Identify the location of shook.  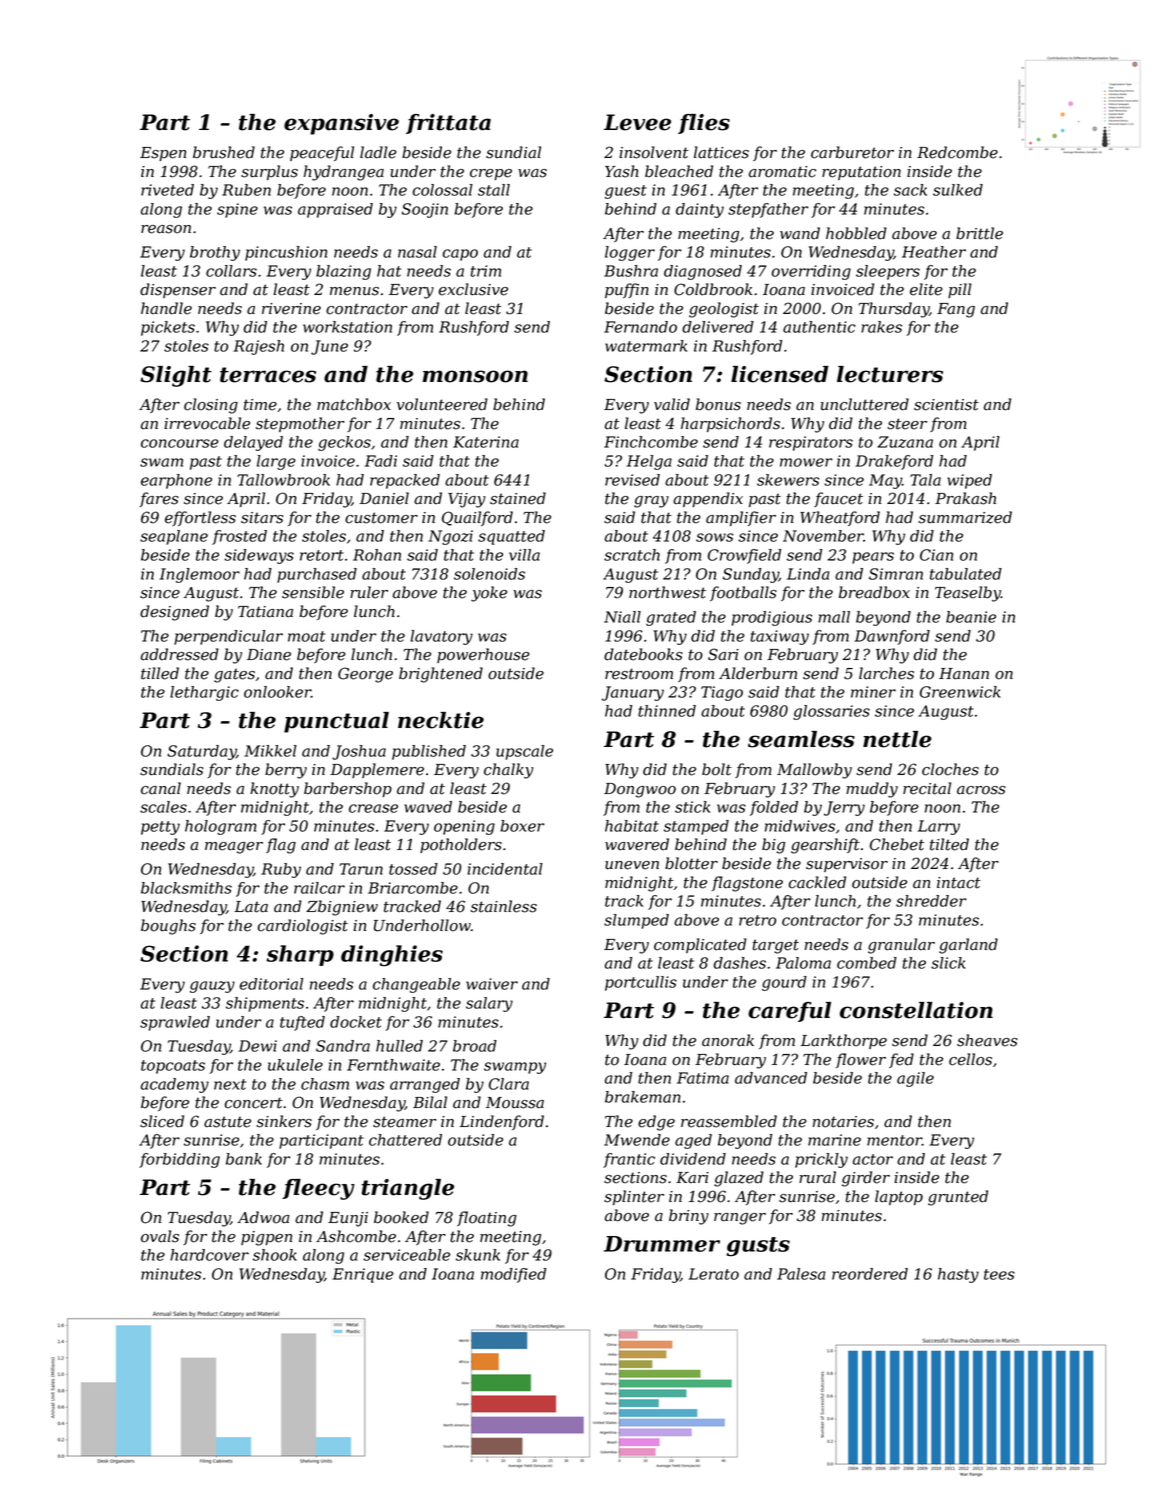
(275, 1255).
